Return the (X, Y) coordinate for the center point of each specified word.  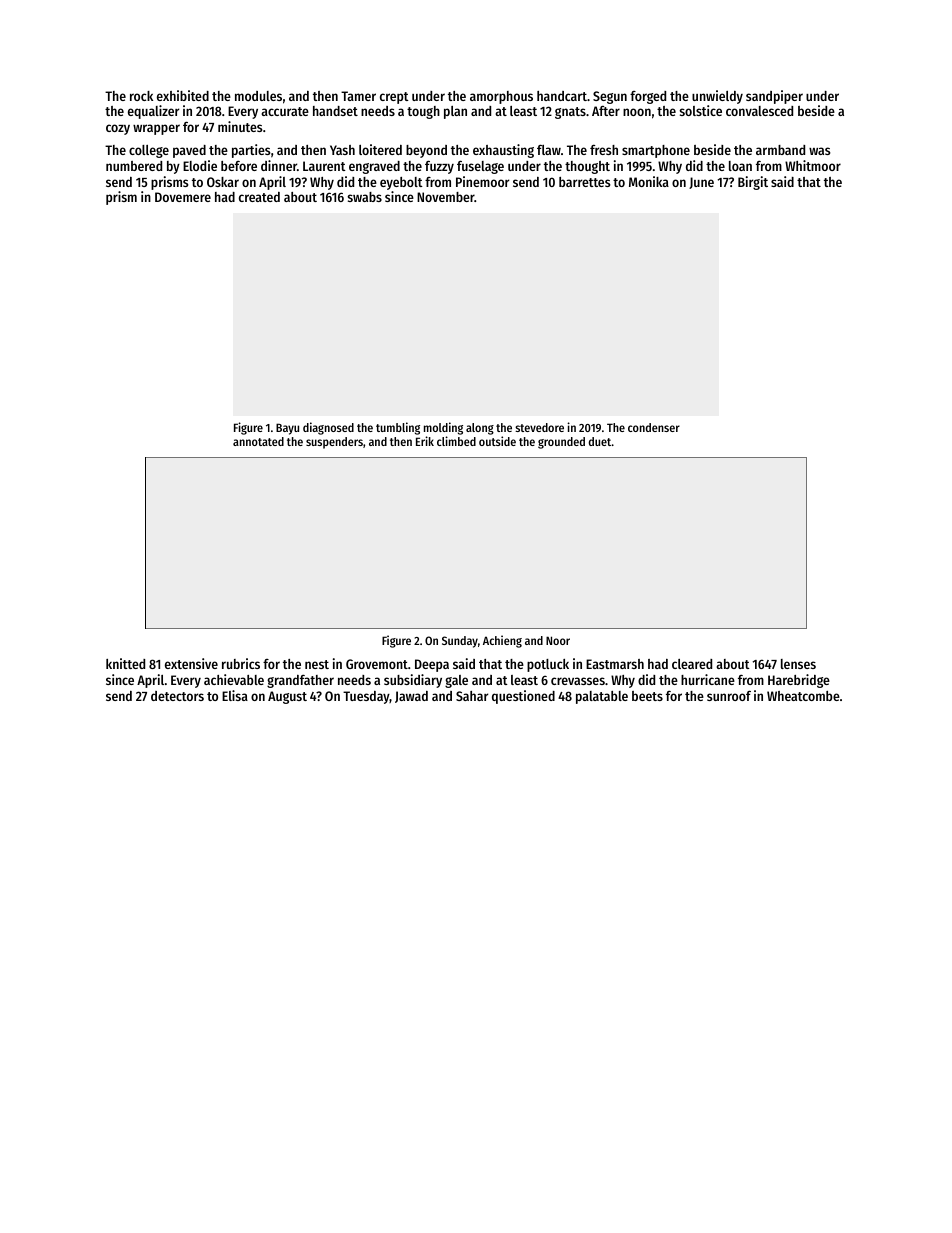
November (446, 197)
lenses (798, 664)
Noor (558, 640)
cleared (692, 664)
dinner (279, 165)
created (259, 197)
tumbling (398, 428)
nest (317, 664)
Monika (649, 181)
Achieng (502, 641)
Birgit (753, 183)
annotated (258, 441)
